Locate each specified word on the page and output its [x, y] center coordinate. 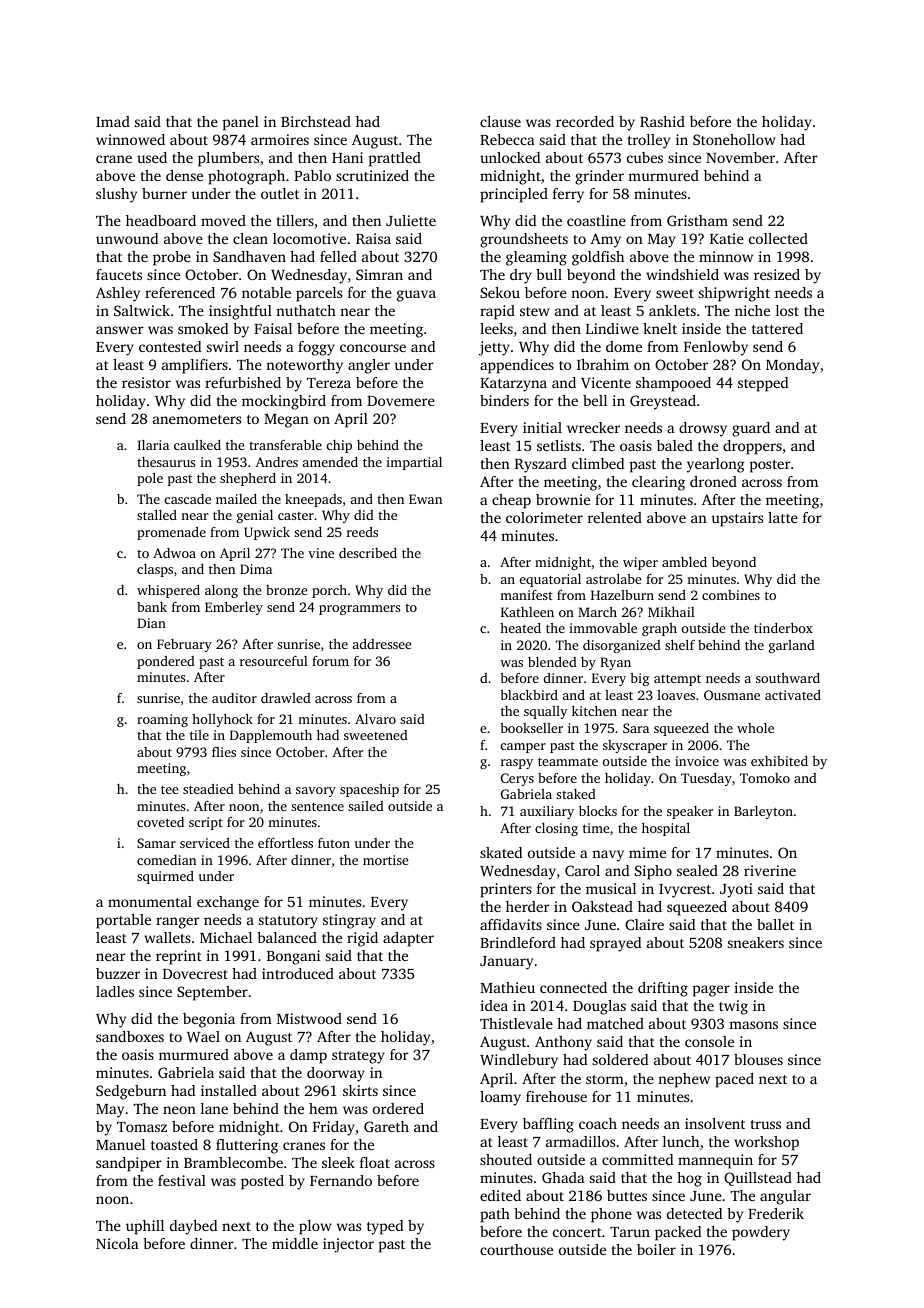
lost [787, 310]
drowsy [703, 429]
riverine [770, 870]
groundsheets [524, 240]
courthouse [516, 1249]
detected [694, 1213]
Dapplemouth [271, 736]
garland [792, 646]
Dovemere [401, 401]
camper [523, 748]
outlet [280, 193]
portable [123, 921]
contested [170, 346]
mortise [386, 860]
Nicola [117, 1243]
